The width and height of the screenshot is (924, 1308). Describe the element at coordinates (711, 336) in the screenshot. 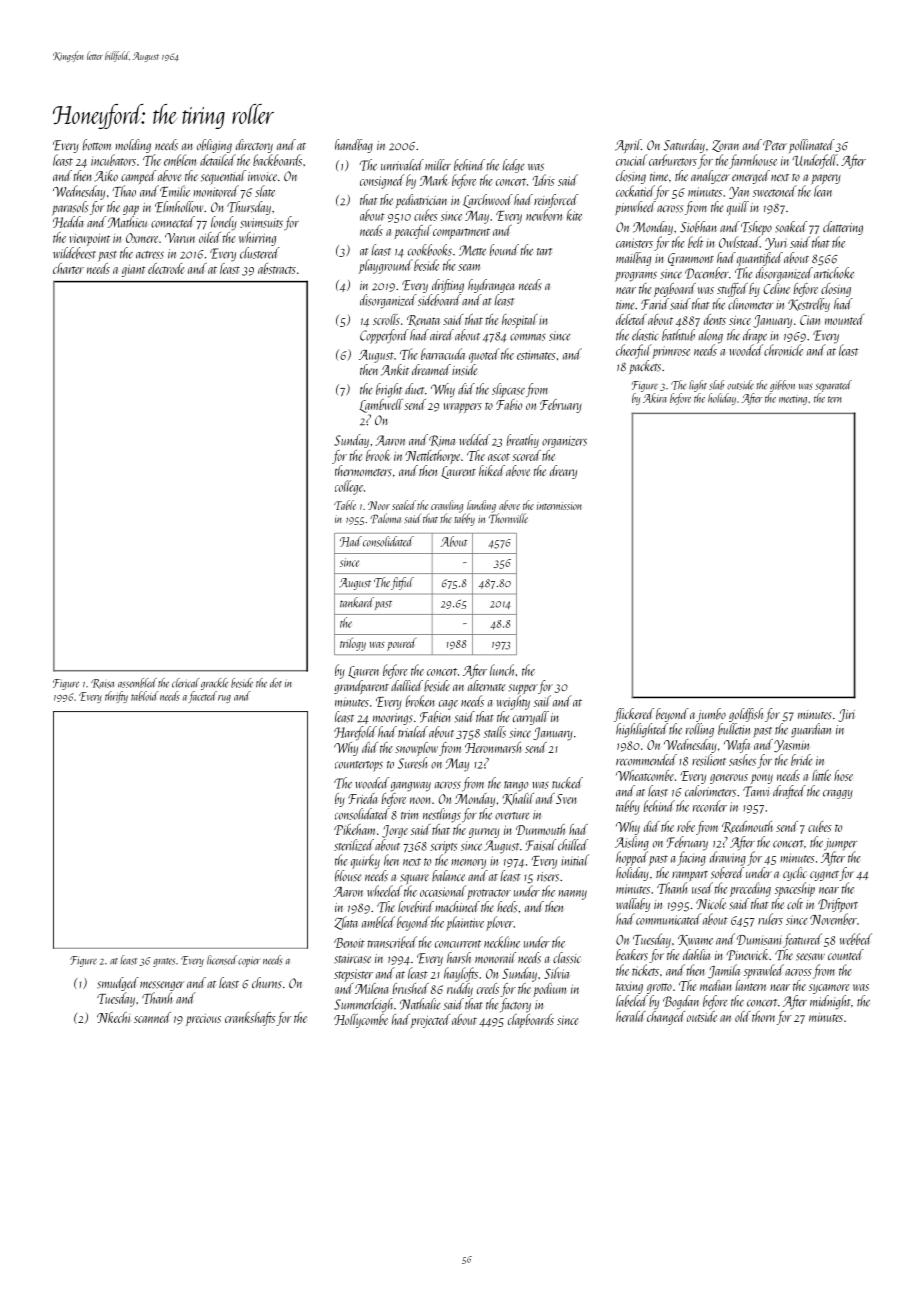

I see `along` at that location.
